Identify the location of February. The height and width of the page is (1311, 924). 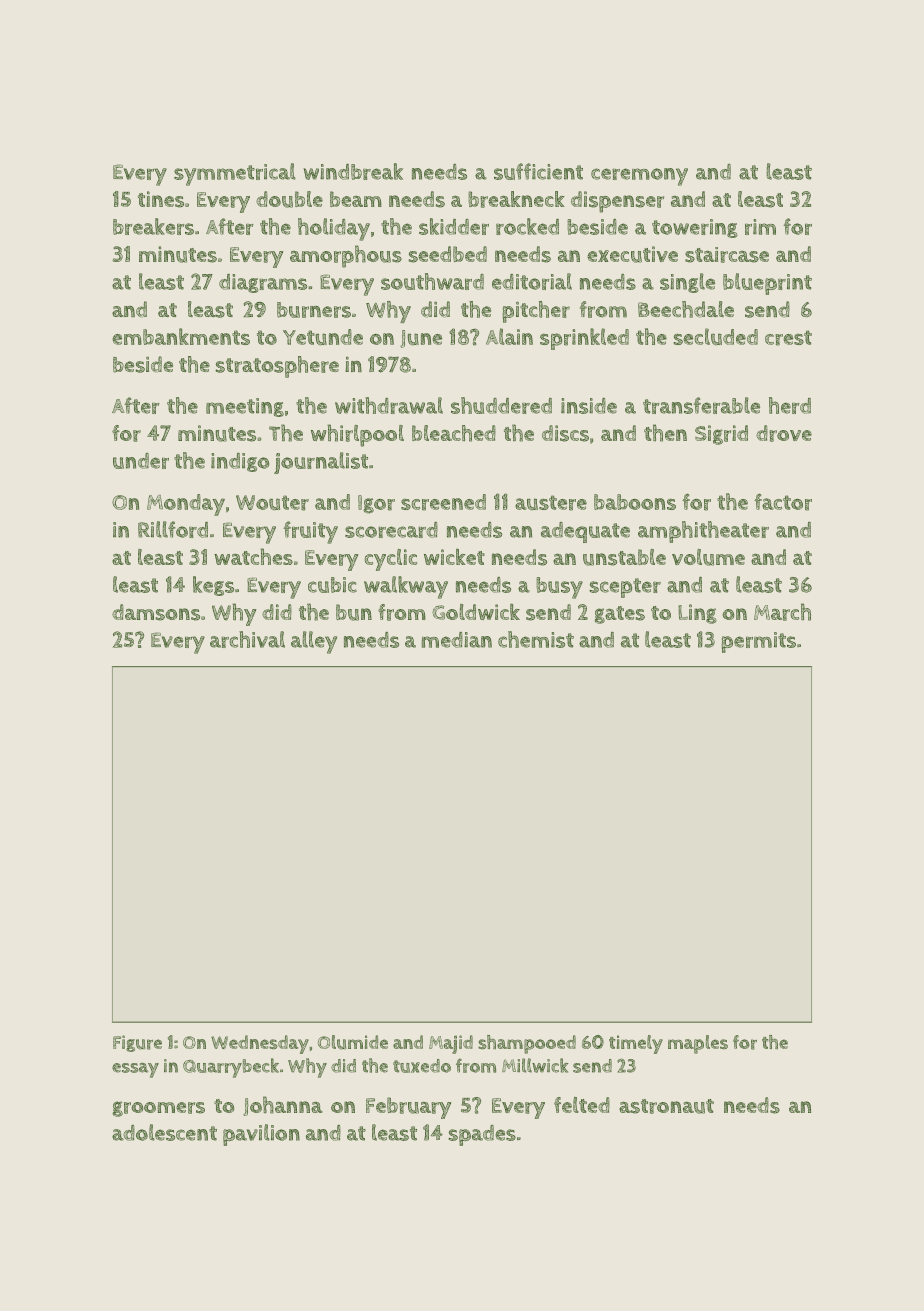
(408, 1108).
